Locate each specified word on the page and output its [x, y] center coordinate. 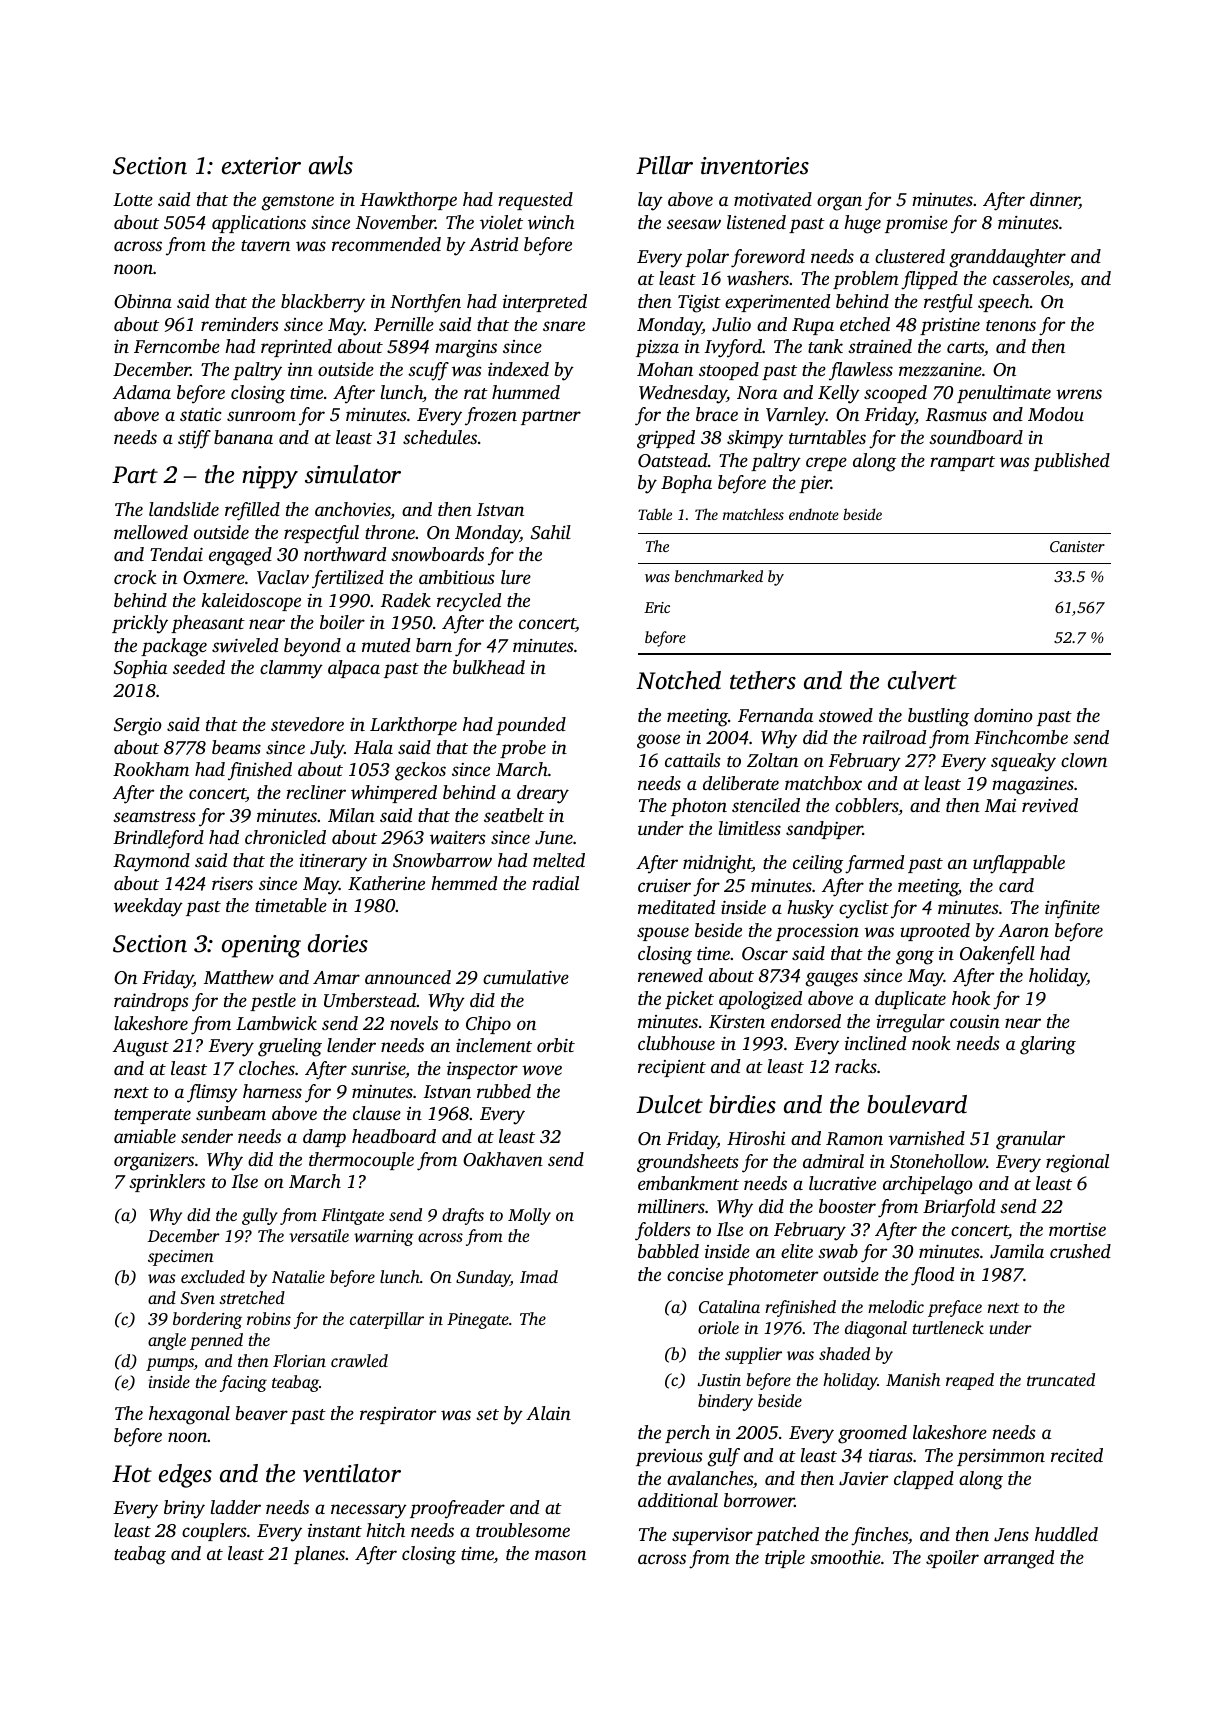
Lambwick [276, 1023]
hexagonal [189, 1415]
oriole [718, 1327]
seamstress [154, 816]
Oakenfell [997, 955]
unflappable [1019, 864]
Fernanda [775, 715]
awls [331, 165]
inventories [755, 166]
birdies [742, 1104]
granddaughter [1007, 258]
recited [1077, 1455]
